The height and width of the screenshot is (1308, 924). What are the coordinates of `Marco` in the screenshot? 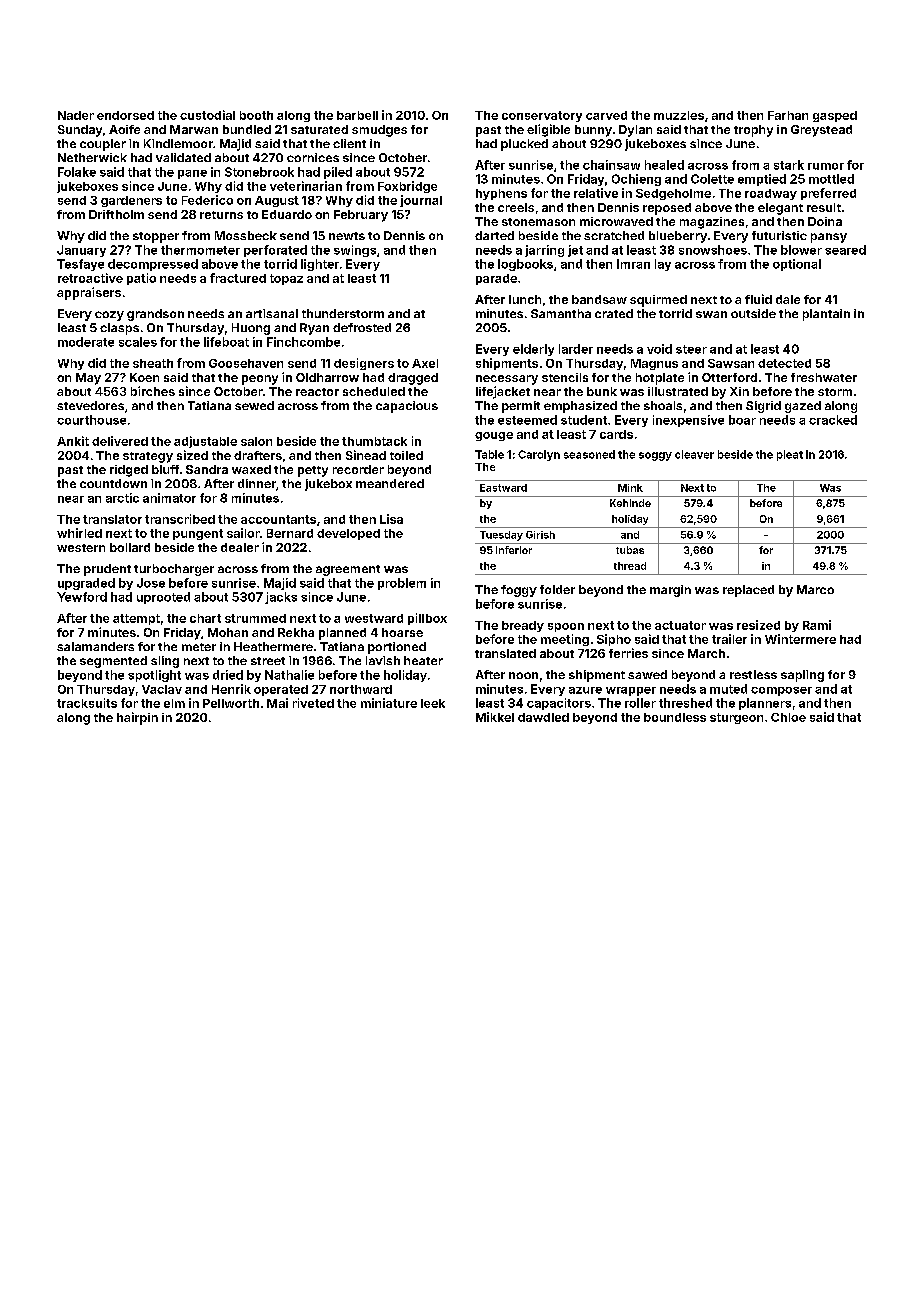 It's located at (815, 589).
